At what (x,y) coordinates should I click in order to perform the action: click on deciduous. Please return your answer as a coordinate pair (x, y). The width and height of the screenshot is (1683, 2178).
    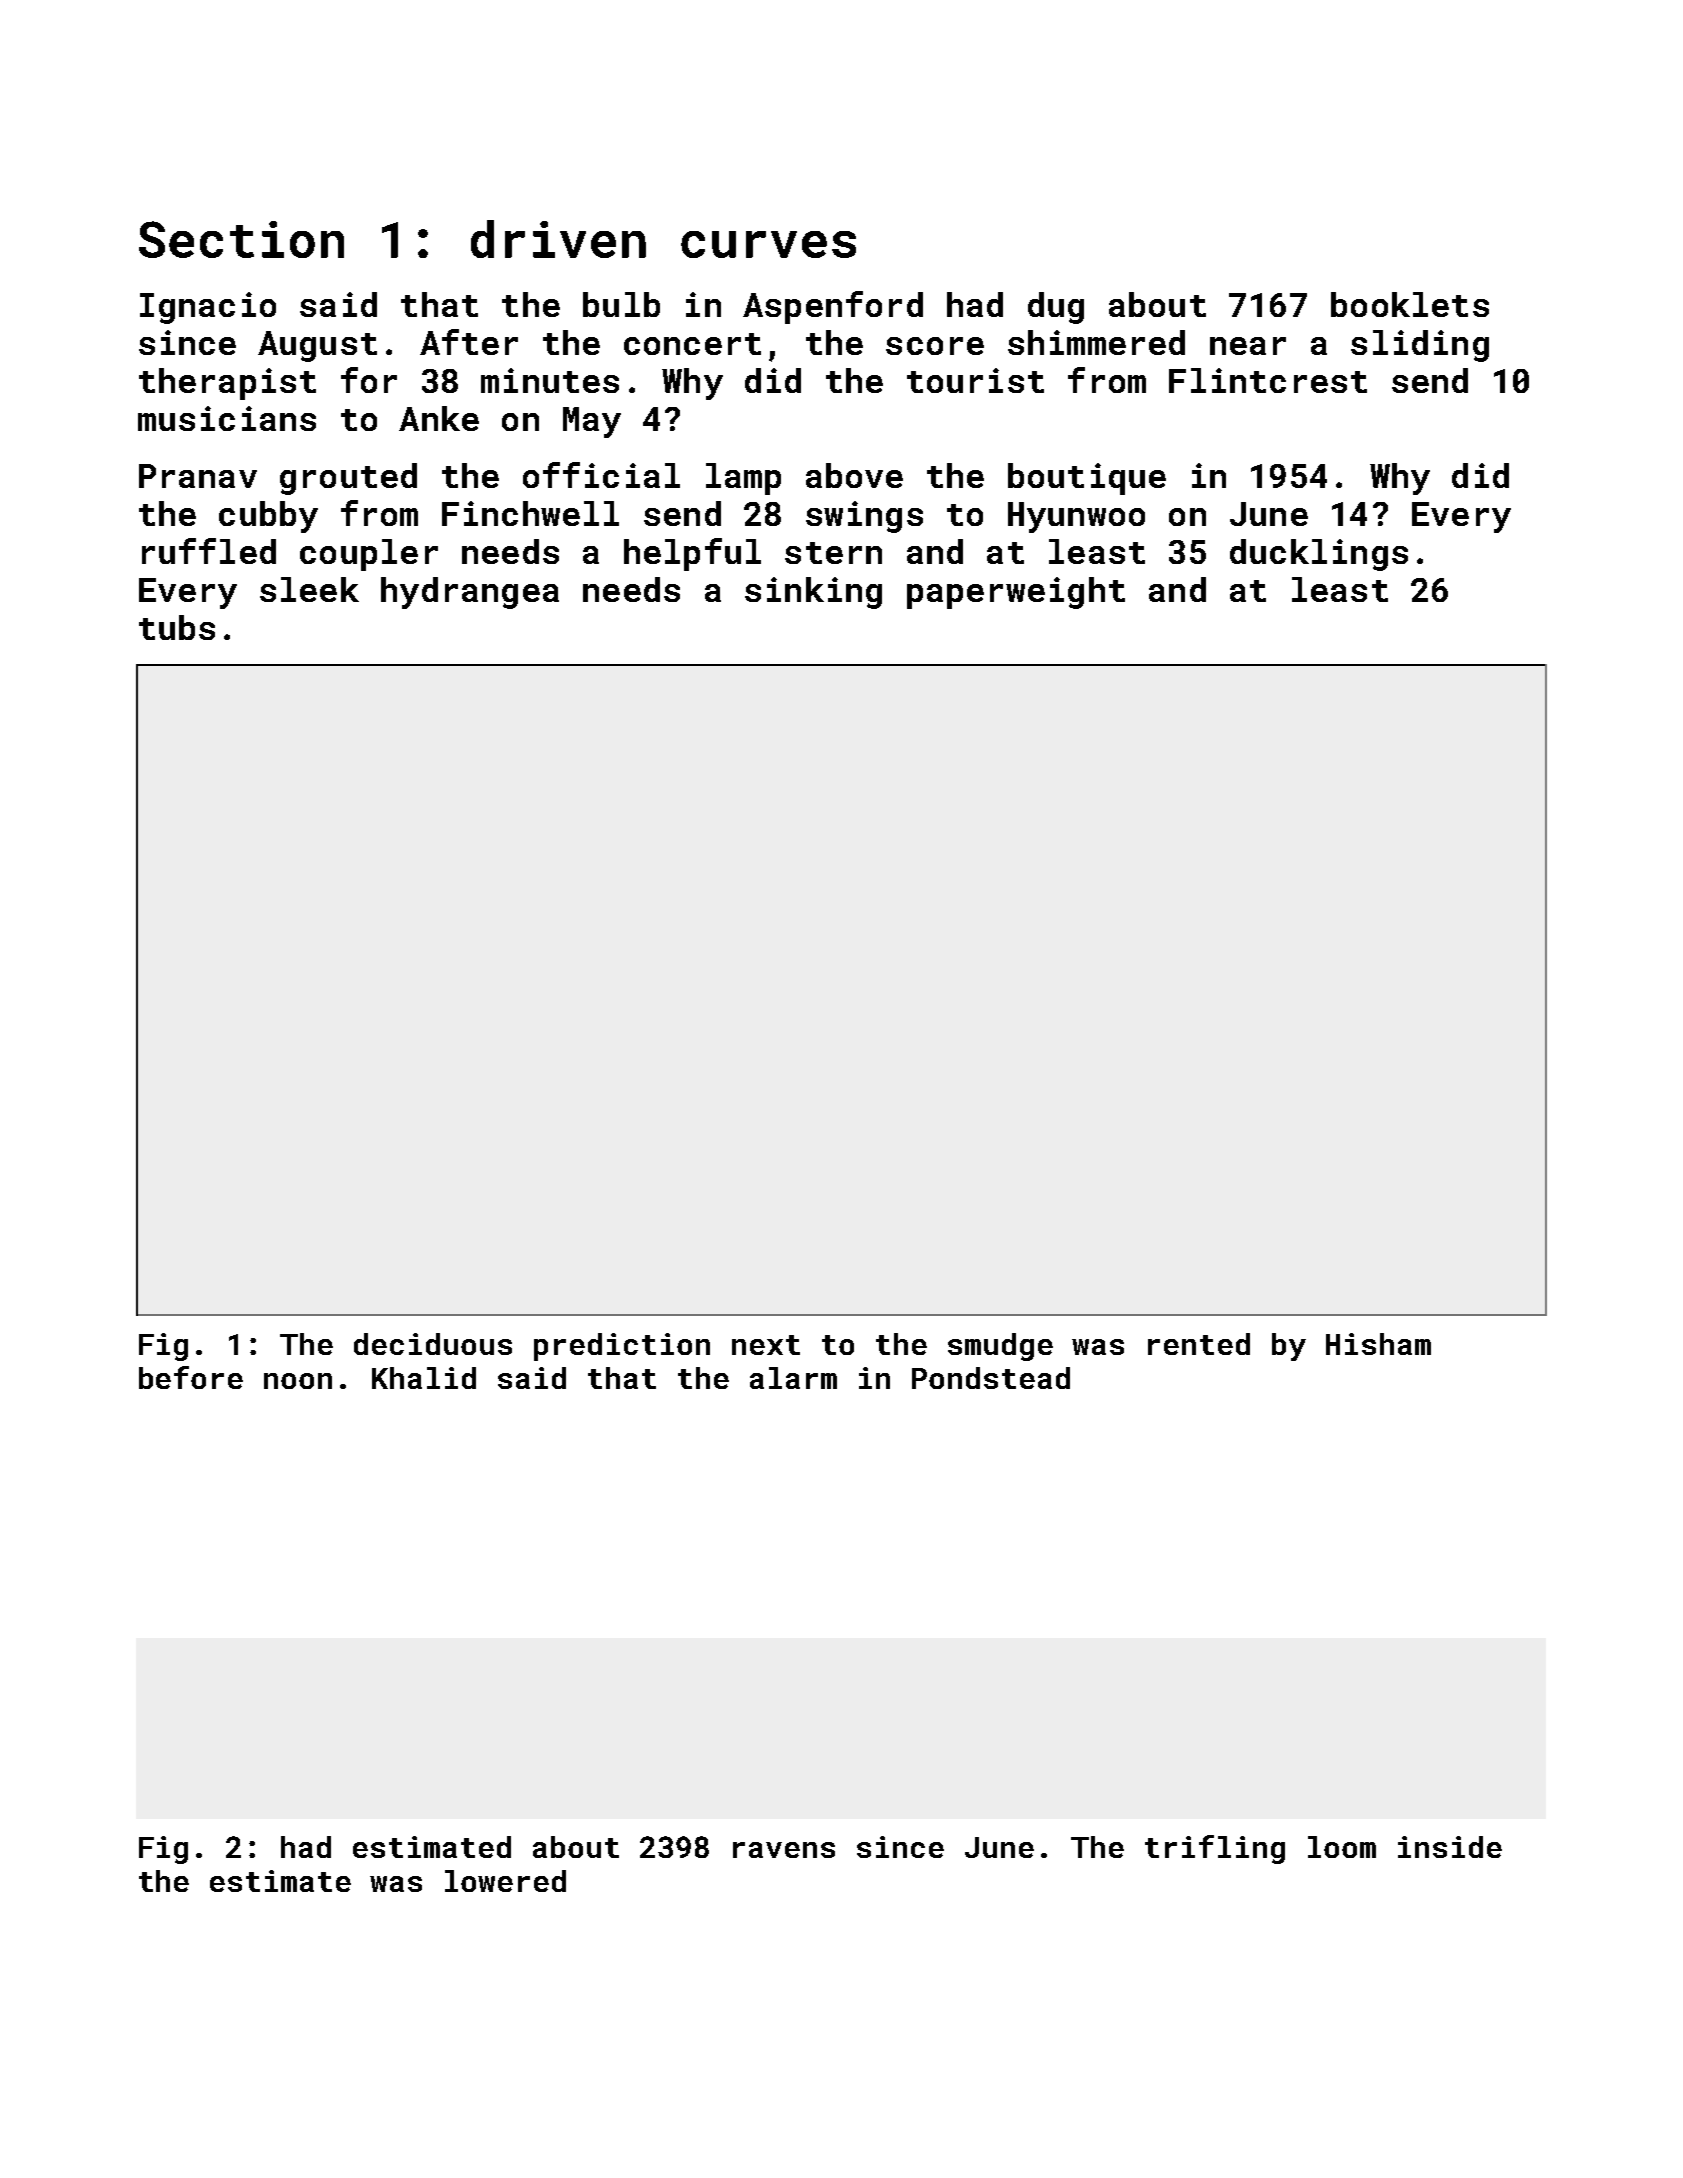
    Looking at the image, I should click on (433, 1344).
